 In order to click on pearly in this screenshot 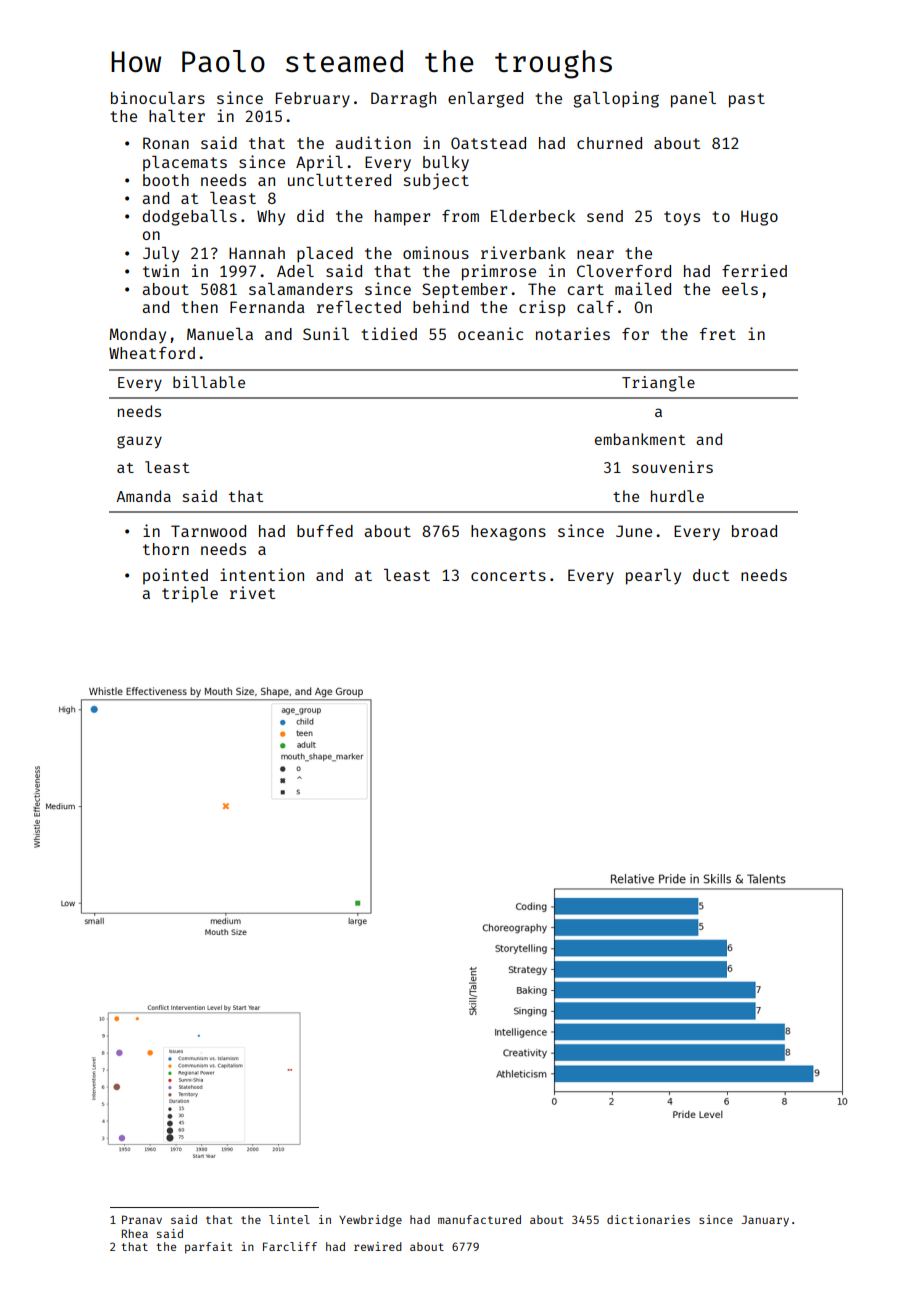, I will do `click(653, 577)`.
